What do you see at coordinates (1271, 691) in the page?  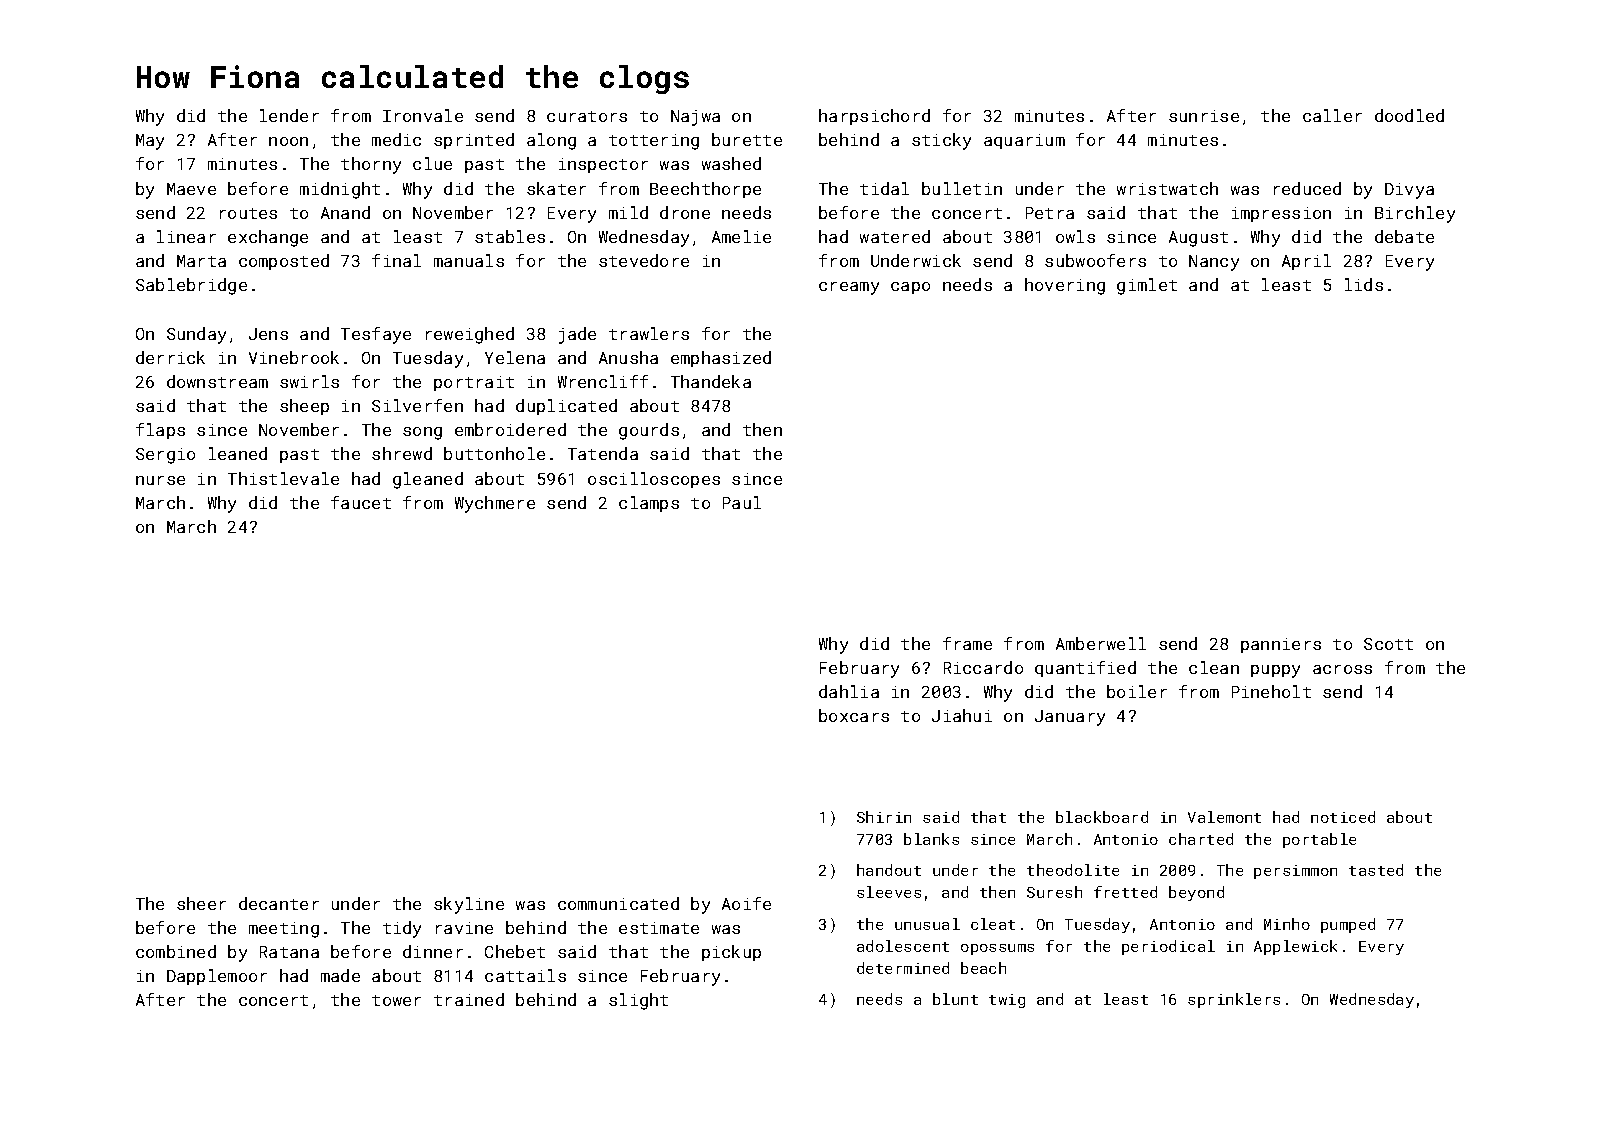 I see `Pineholt` at bounding box center [1271, 691].
